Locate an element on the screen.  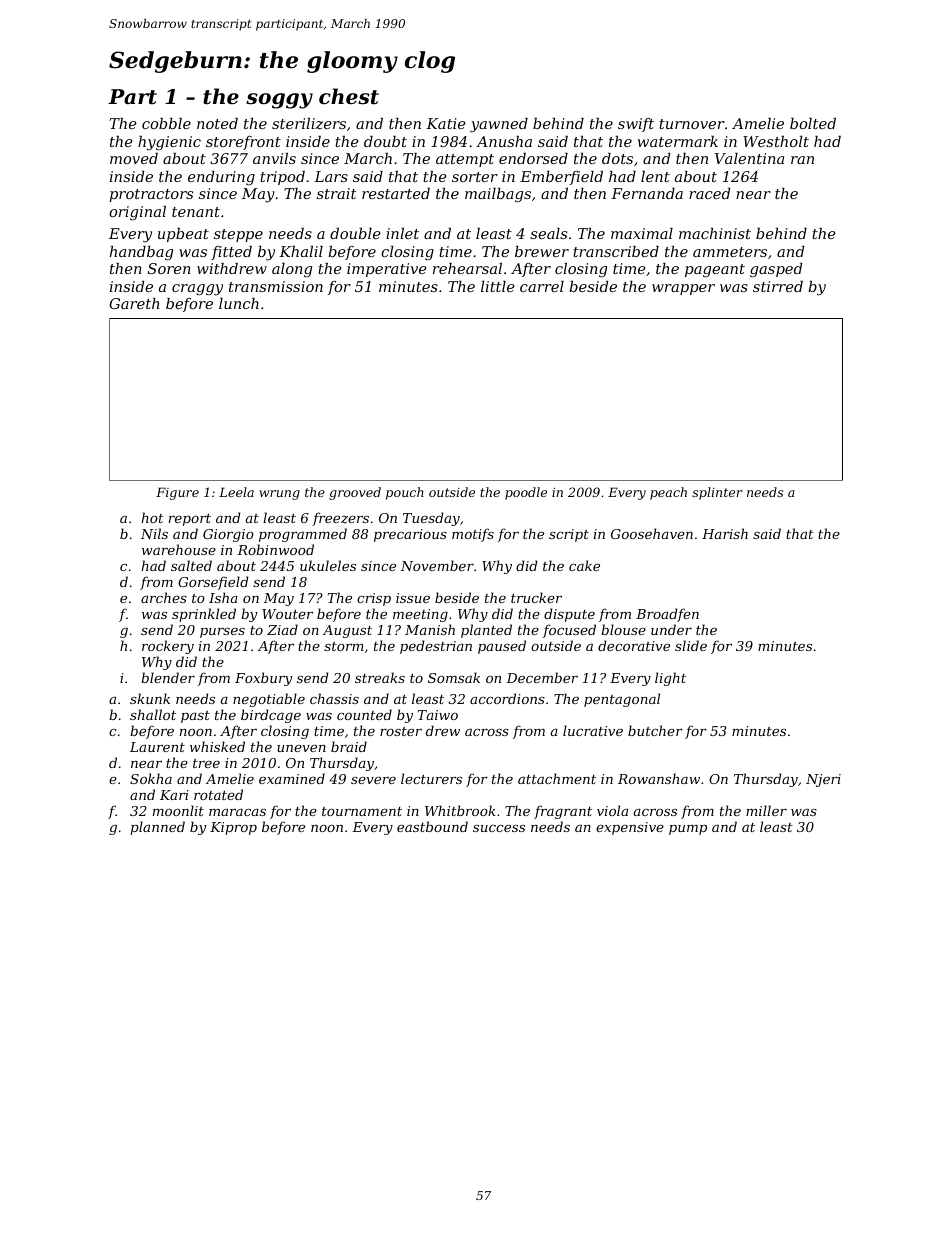
cobble is located at coordinates (166, 123).
